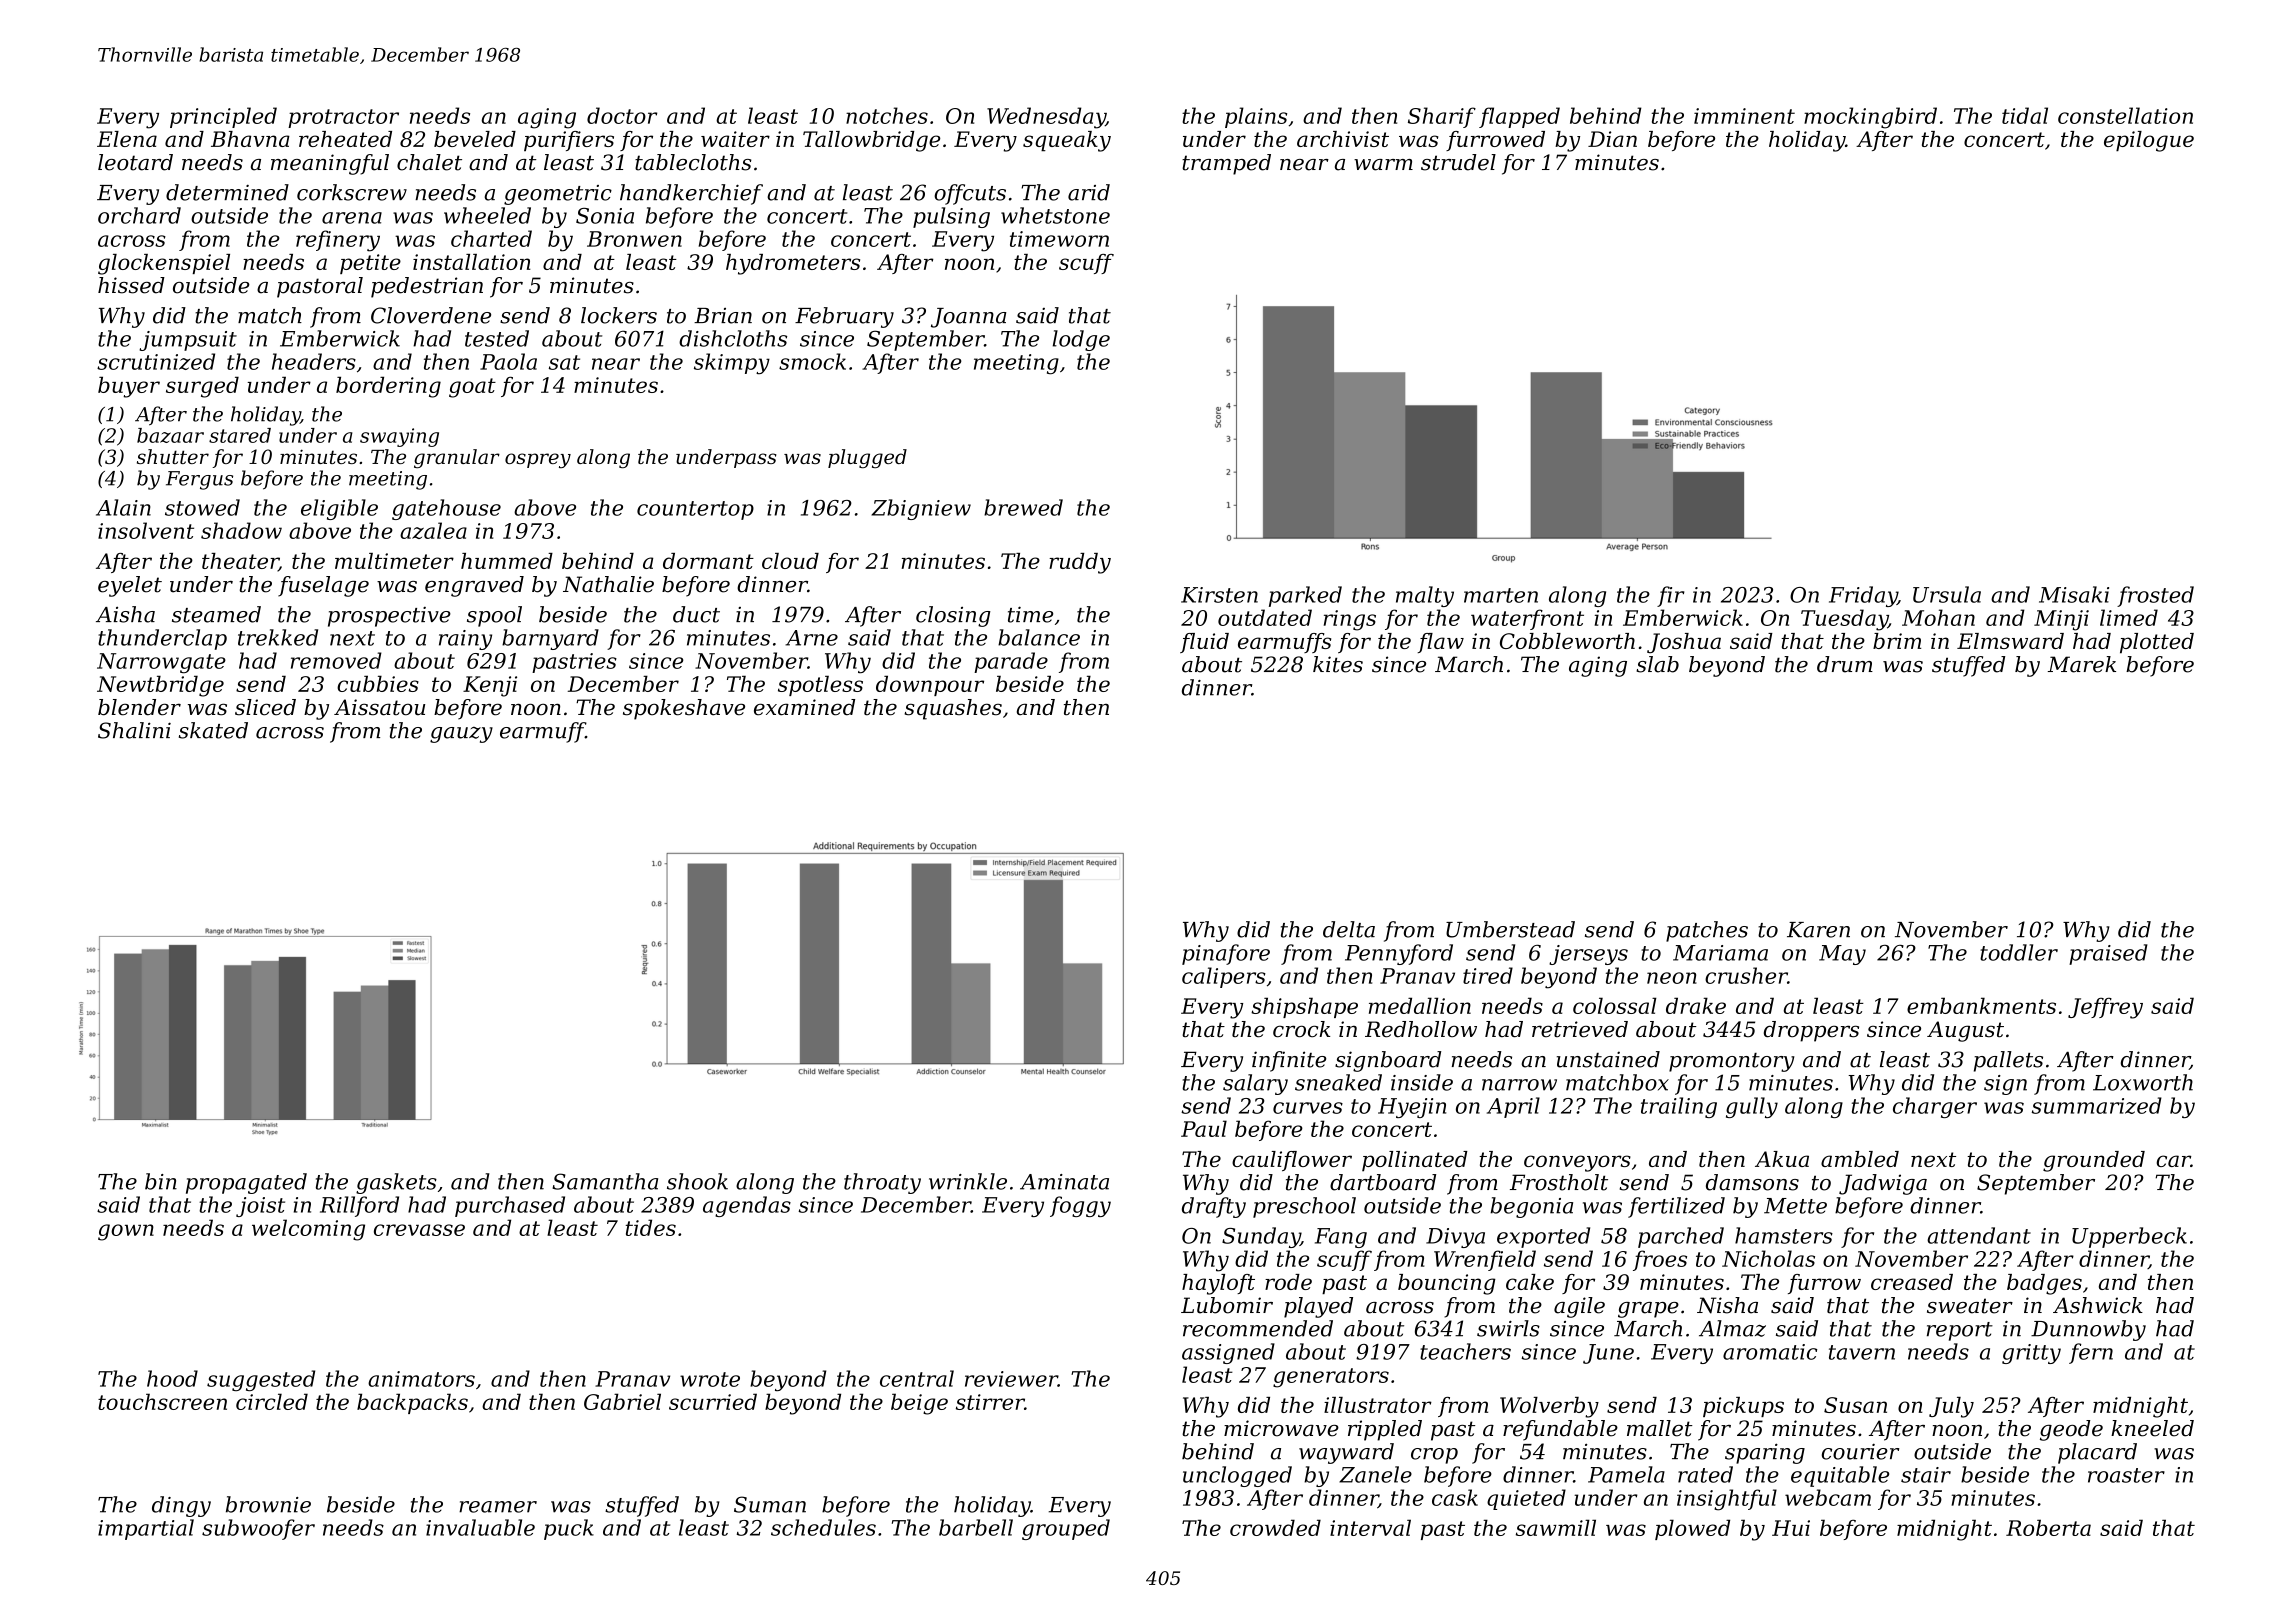 Image resolution: width=2292 pixels, height=1620 pixels. What do you see at coordinates (1447, 1284) in the document?
I see `bouncing` at bounding box center [1447, 1284].
